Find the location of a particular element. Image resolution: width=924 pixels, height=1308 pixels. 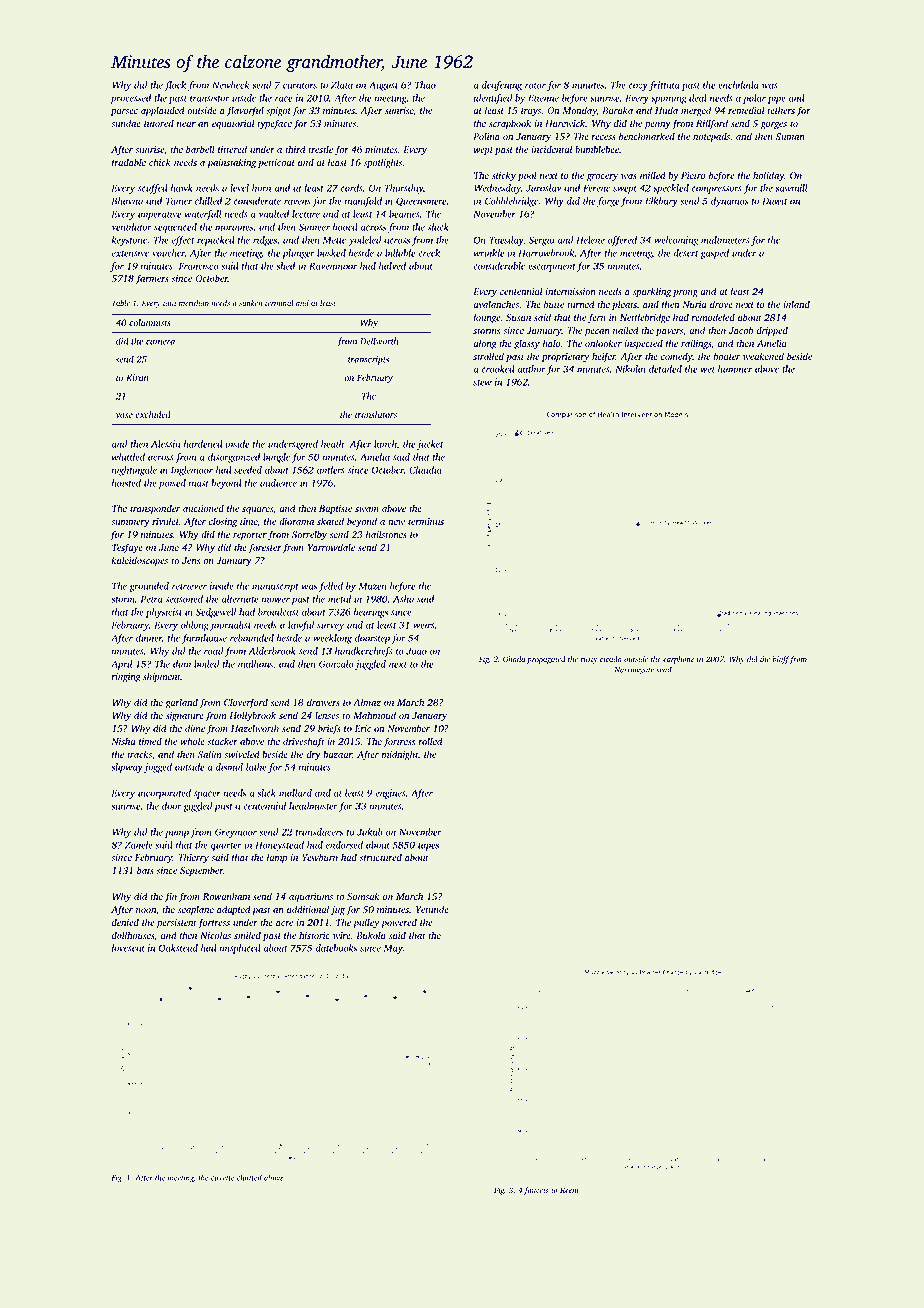

Bhavna is located at coordinates (127, 201).
